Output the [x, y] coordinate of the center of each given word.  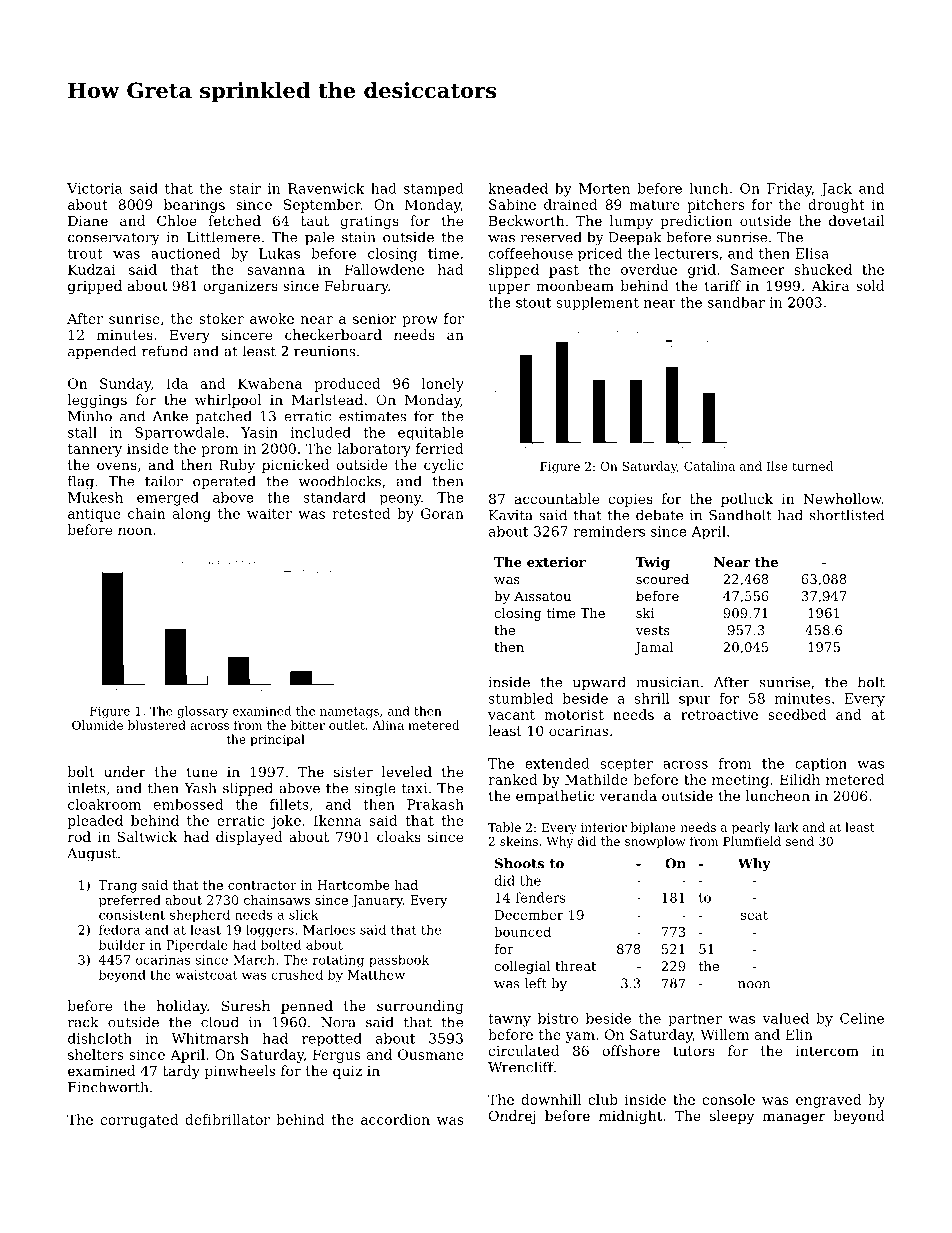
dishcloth [100, 1038]
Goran [442, 513]
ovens [117, 466]
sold [870, 285]
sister [353, 772]
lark [786, 827]
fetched [234, 220]
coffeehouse [531, 253]
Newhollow [842, 498]
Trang [117, 886]
